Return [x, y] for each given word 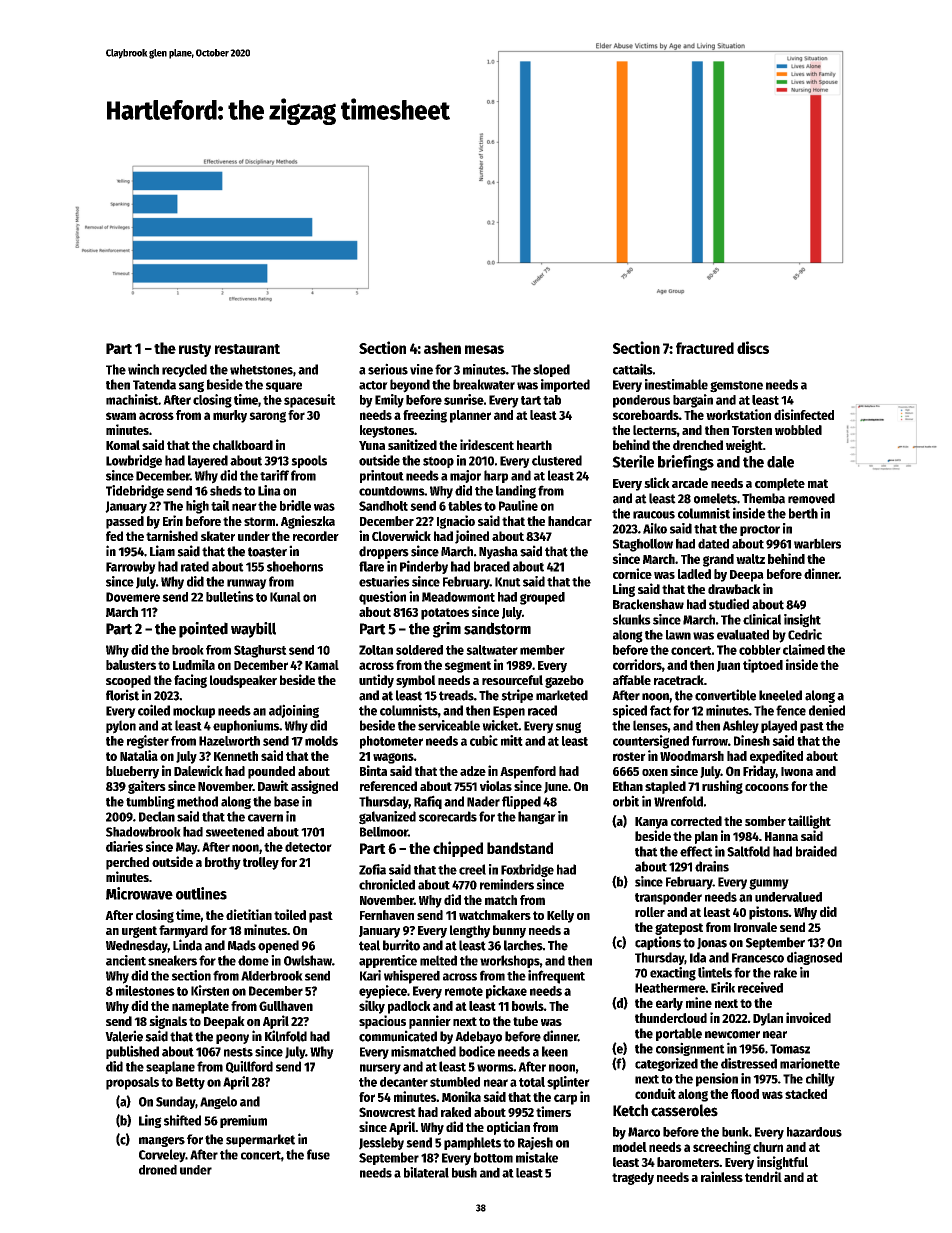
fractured [705, 348]
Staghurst [260, 651]
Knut [508, 582]
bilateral [426, 1172]
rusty [195, 350]
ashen [442, 348]
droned [158, 1169]
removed [811, 498]
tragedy [633, 1178]
